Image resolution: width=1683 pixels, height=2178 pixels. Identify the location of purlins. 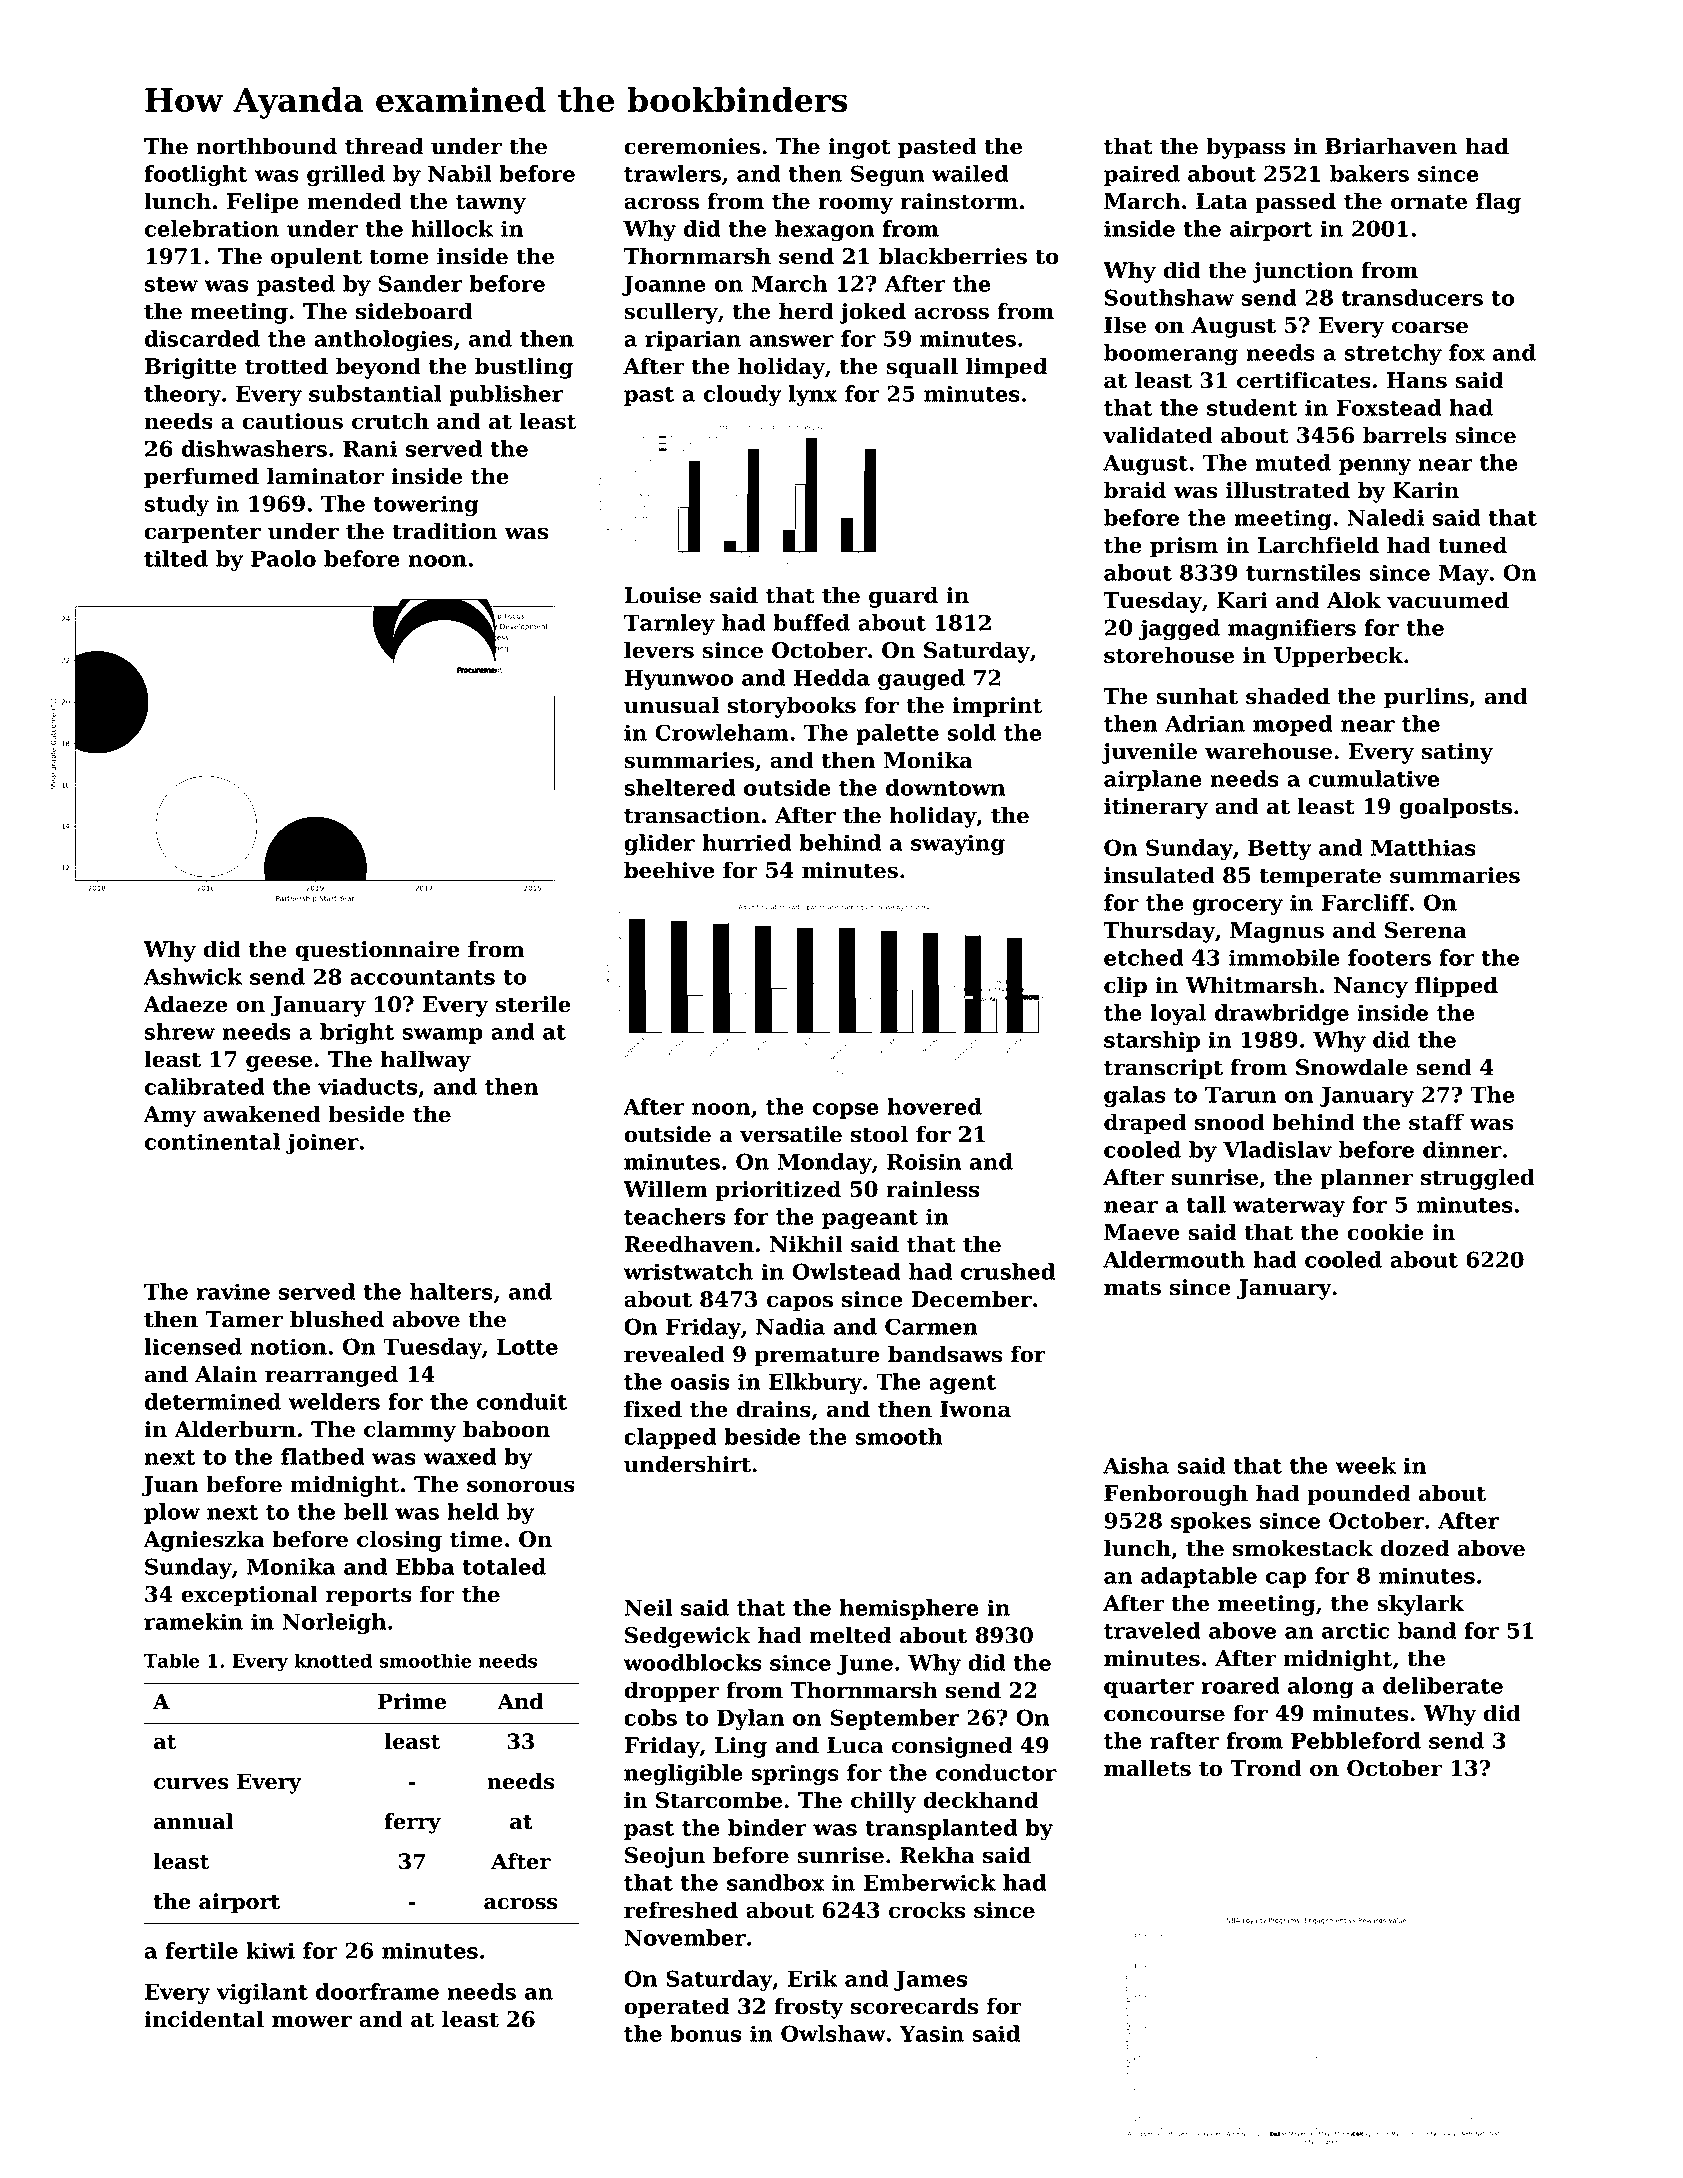
(1426, 698).
